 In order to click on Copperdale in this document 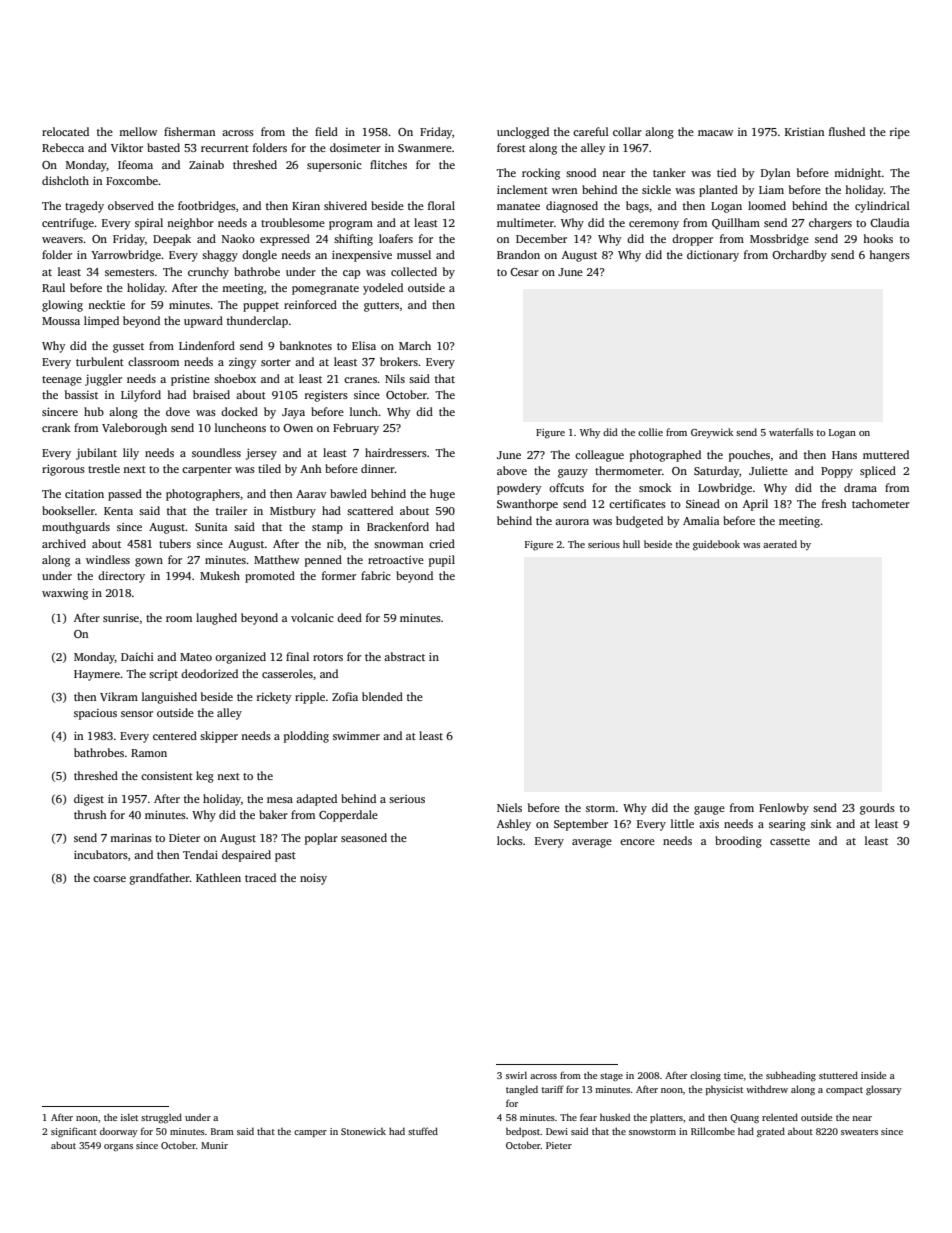, I will do `click(348, 816)`.
